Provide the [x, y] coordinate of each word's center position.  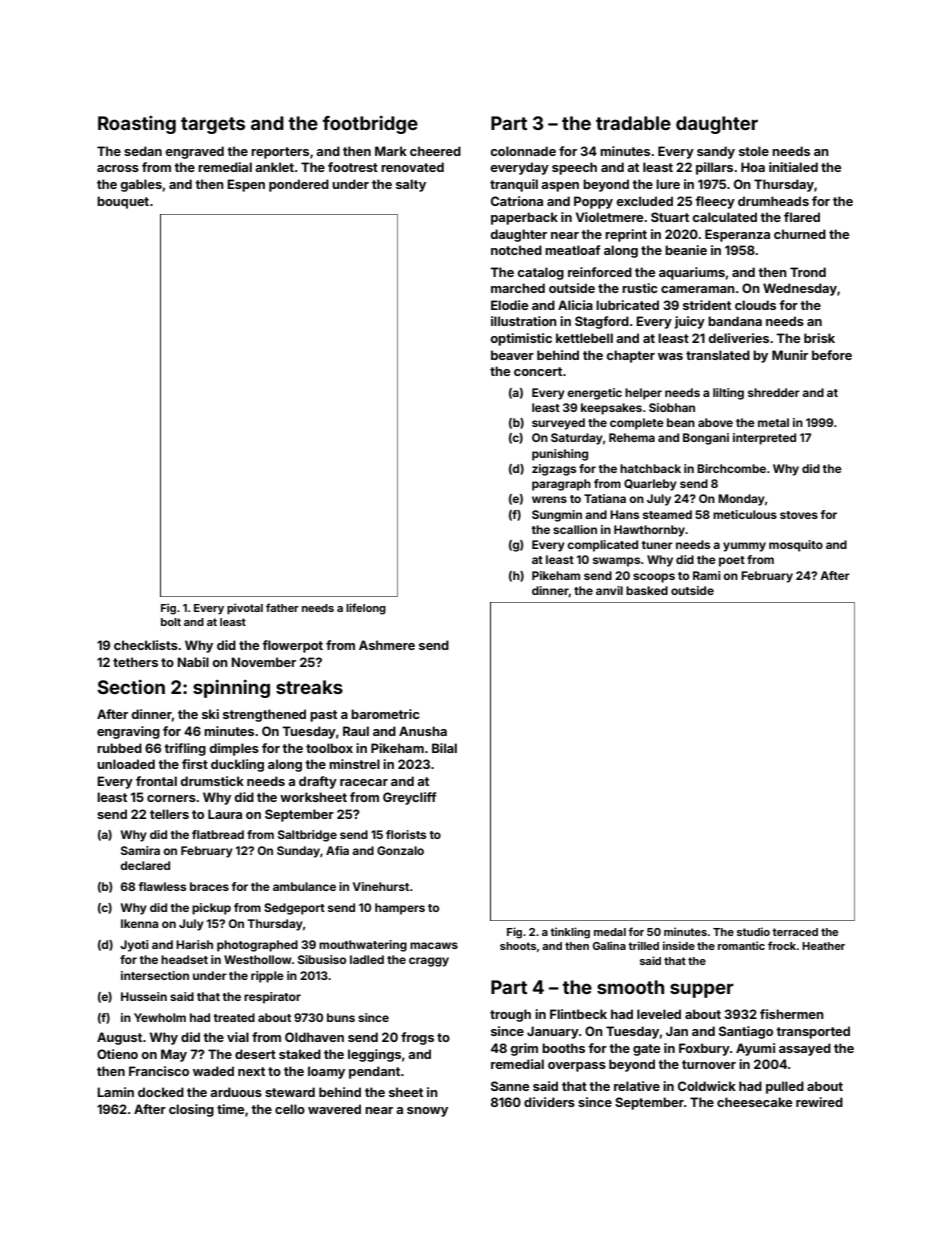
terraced [795, 932]
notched [516, 250]
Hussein [144, 996]
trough [510, 1015]
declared [145, 865]
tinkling [570, 933]
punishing [560, 455]
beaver [512, 355]
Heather [823, 946]
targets [213, 125]
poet [732, 561]
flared [802, 217]
